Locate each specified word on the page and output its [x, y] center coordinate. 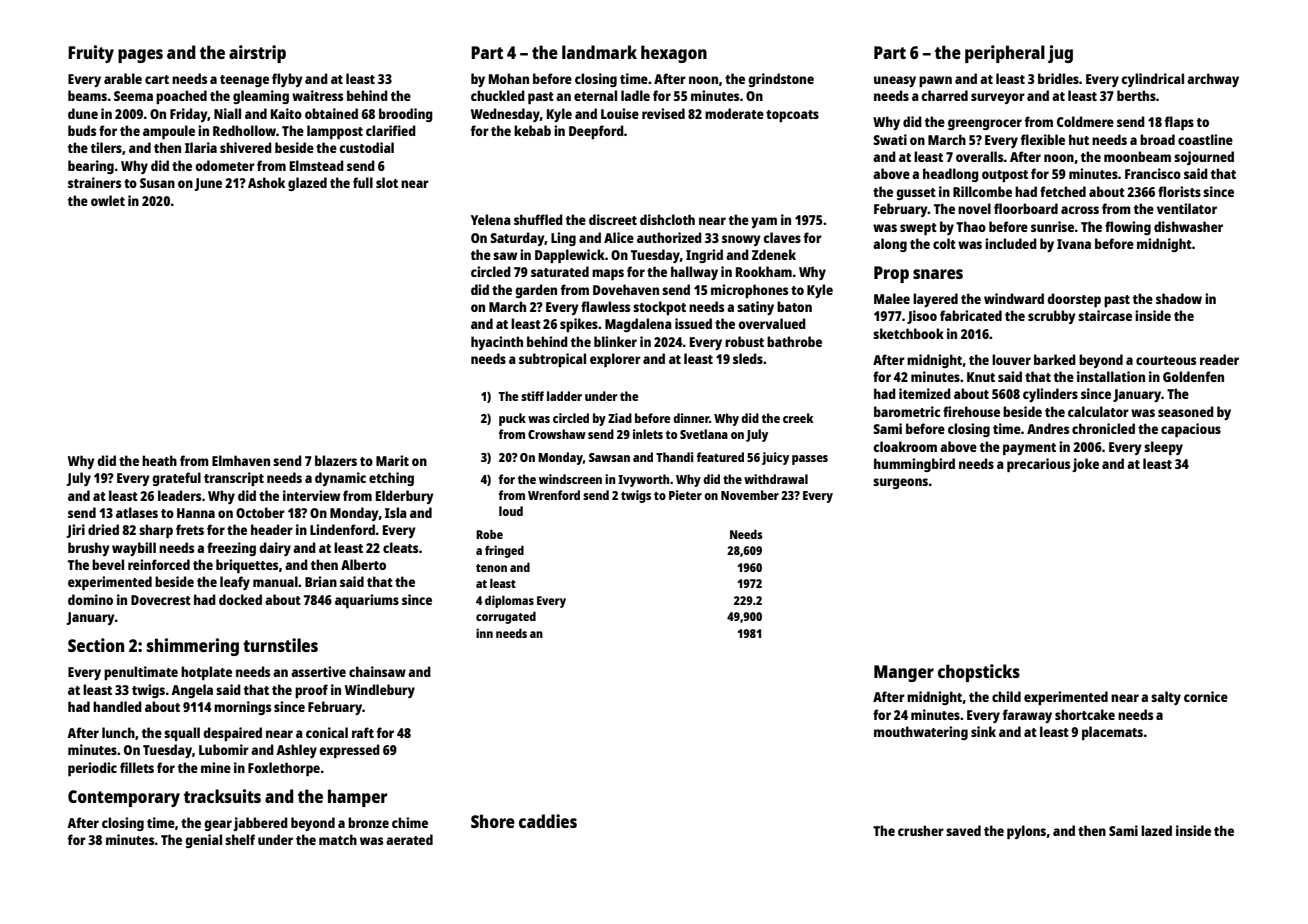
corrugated [506, 617]
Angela [192, 691]
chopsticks [979, 673]
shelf [240, 839]
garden [536, 291]
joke [1085, 465]
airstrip [257, 54]
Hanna [196, 513]
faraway [1027, 716]
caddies [548, 821]
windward [1014, 298]
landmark [599, 52]
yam [764, 222]
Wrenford [554, 495]
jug [1060, 54]
